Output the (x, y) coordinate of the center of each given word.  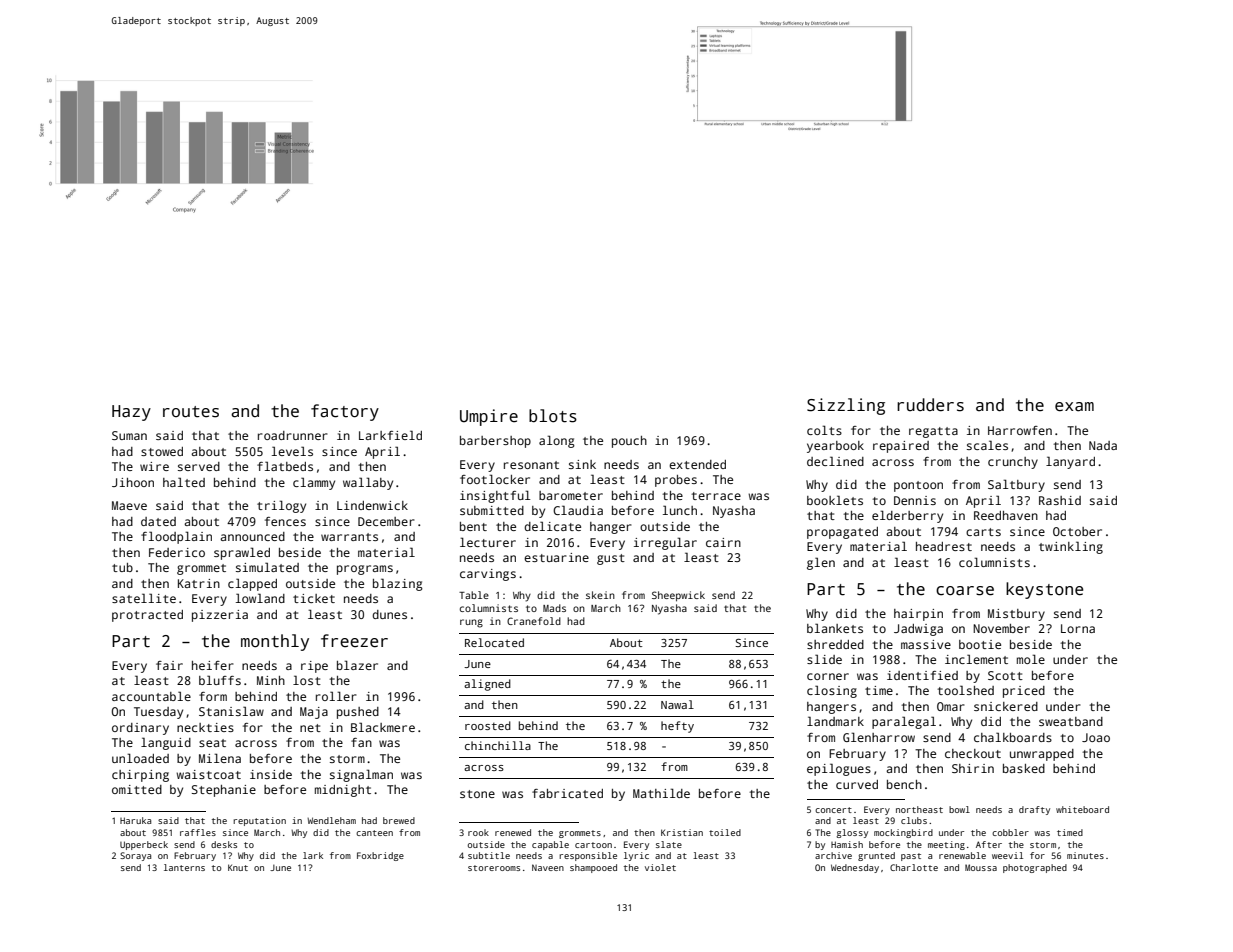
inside (271, 774)
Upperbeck (144, 845)
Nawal (677, 704)
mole (1031, 659)
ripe (314, 667)
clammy (314, 483)
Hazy (131, 413)
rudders (930, 405)
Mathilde (661, 793)
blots (553, 416)
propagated (842, 533)
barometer (571, 495)
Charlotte (914, 867)
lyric (636, 856)
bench (904, 784)
